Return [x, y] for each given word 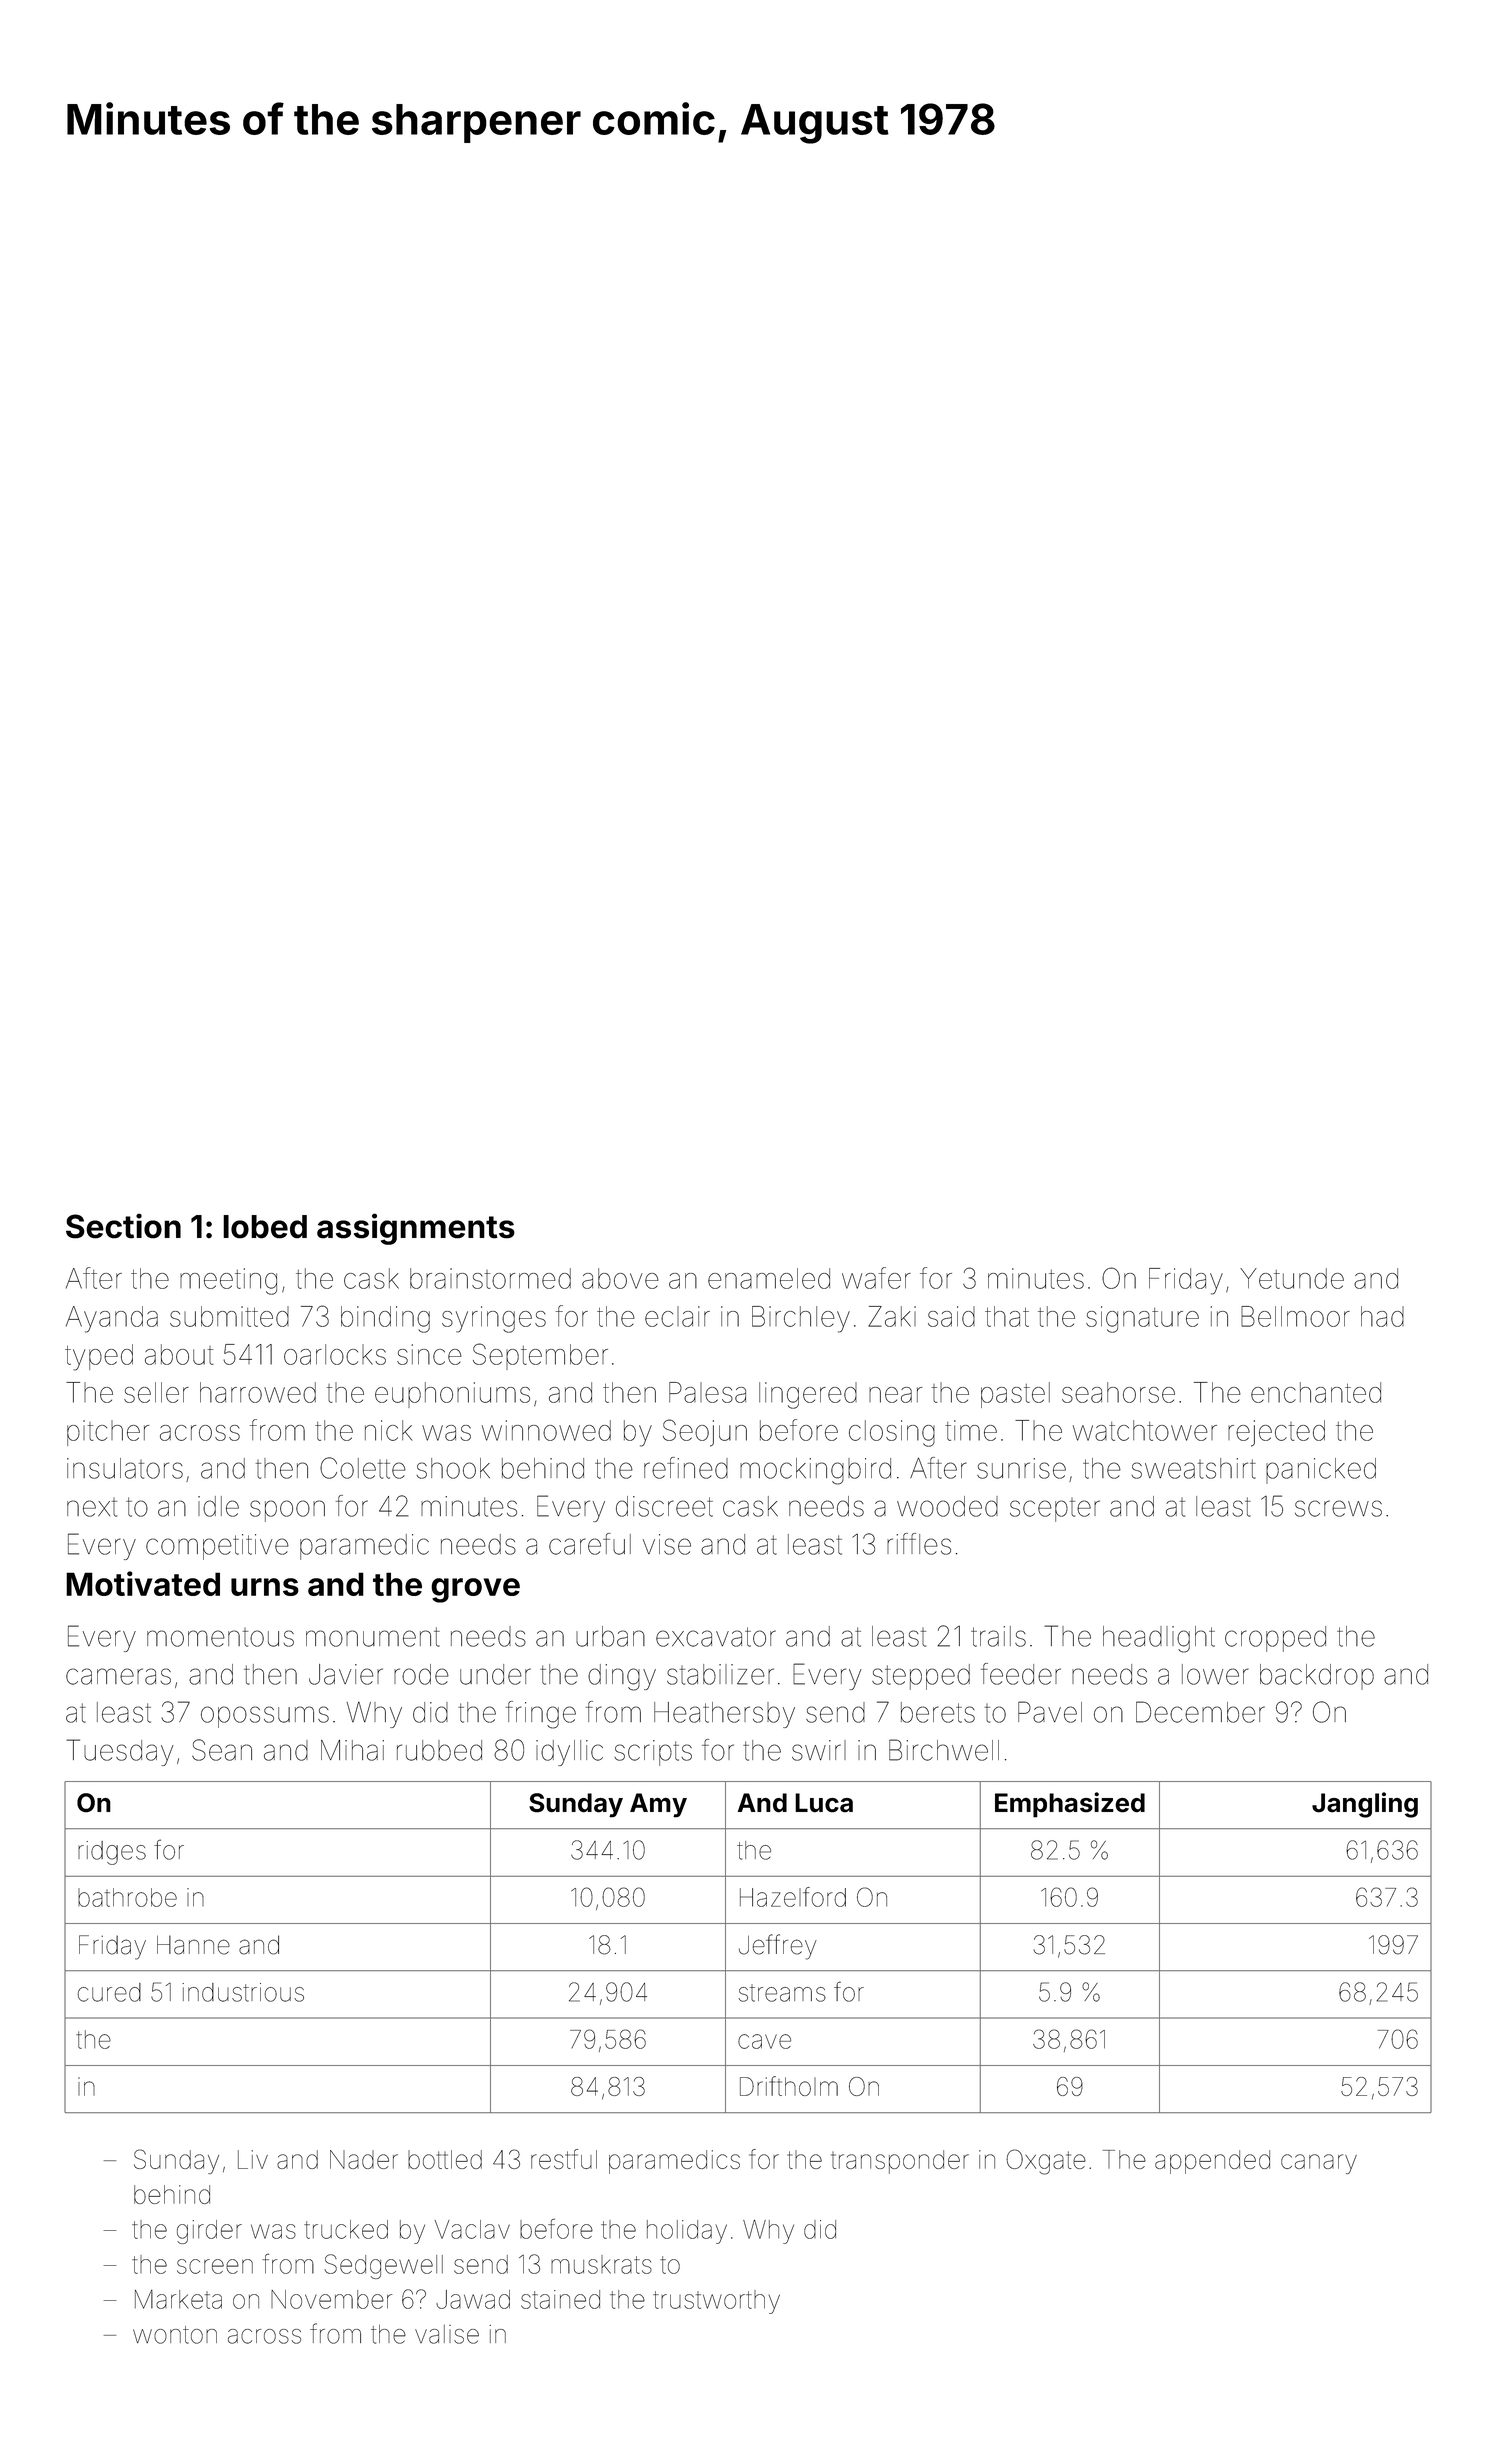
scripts [653, 1753]
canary [1319, 2164]
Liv [253, 2159]
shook [453, 1468]
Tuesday [120, 1752]
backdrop [1317, 1677]
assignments [416, 1229]
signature [1142, 1319]
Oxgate [1046, 2162]
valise [447, 2334]
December [1200, 1712]
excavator [716, 1637]
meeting [228, 1281]
